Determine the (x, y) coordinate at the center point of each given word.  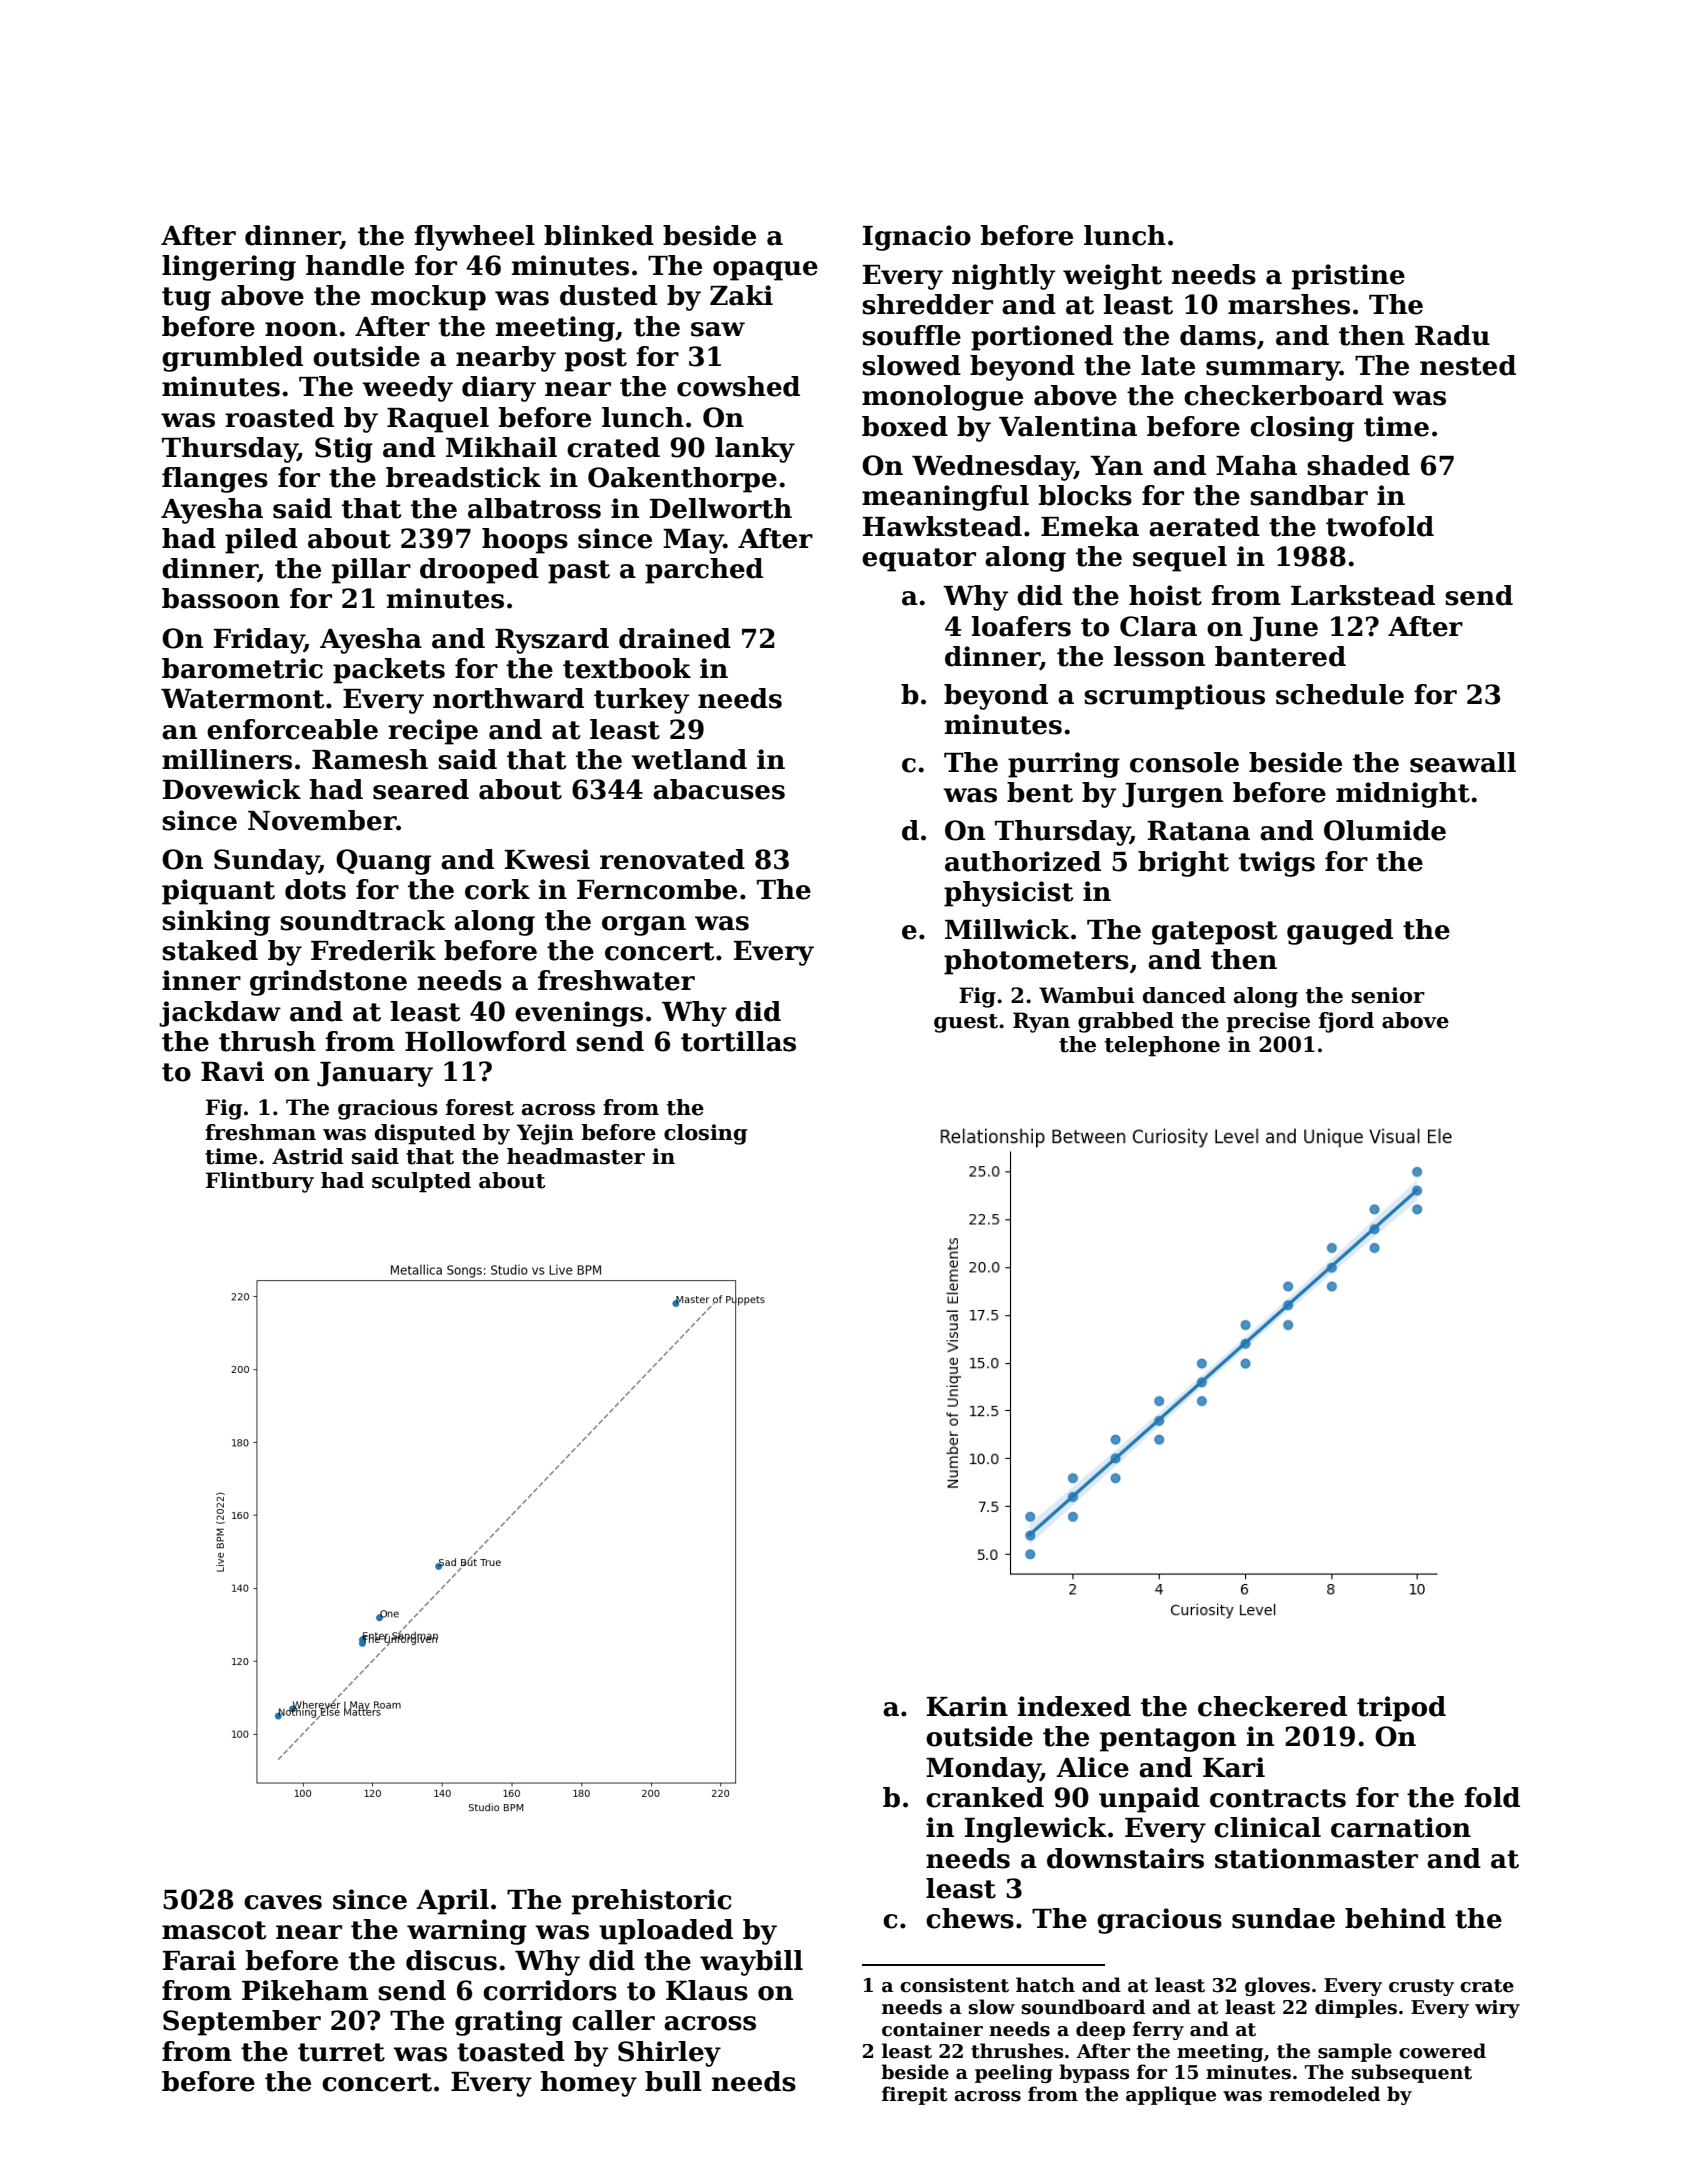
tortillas (738, 1041)
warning (467, 1932)
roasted (279, 417)
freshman (260, 1132)
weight (1112, 277)
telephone (1162, 1046)
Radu (1452, 335)
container (932, 2029)
